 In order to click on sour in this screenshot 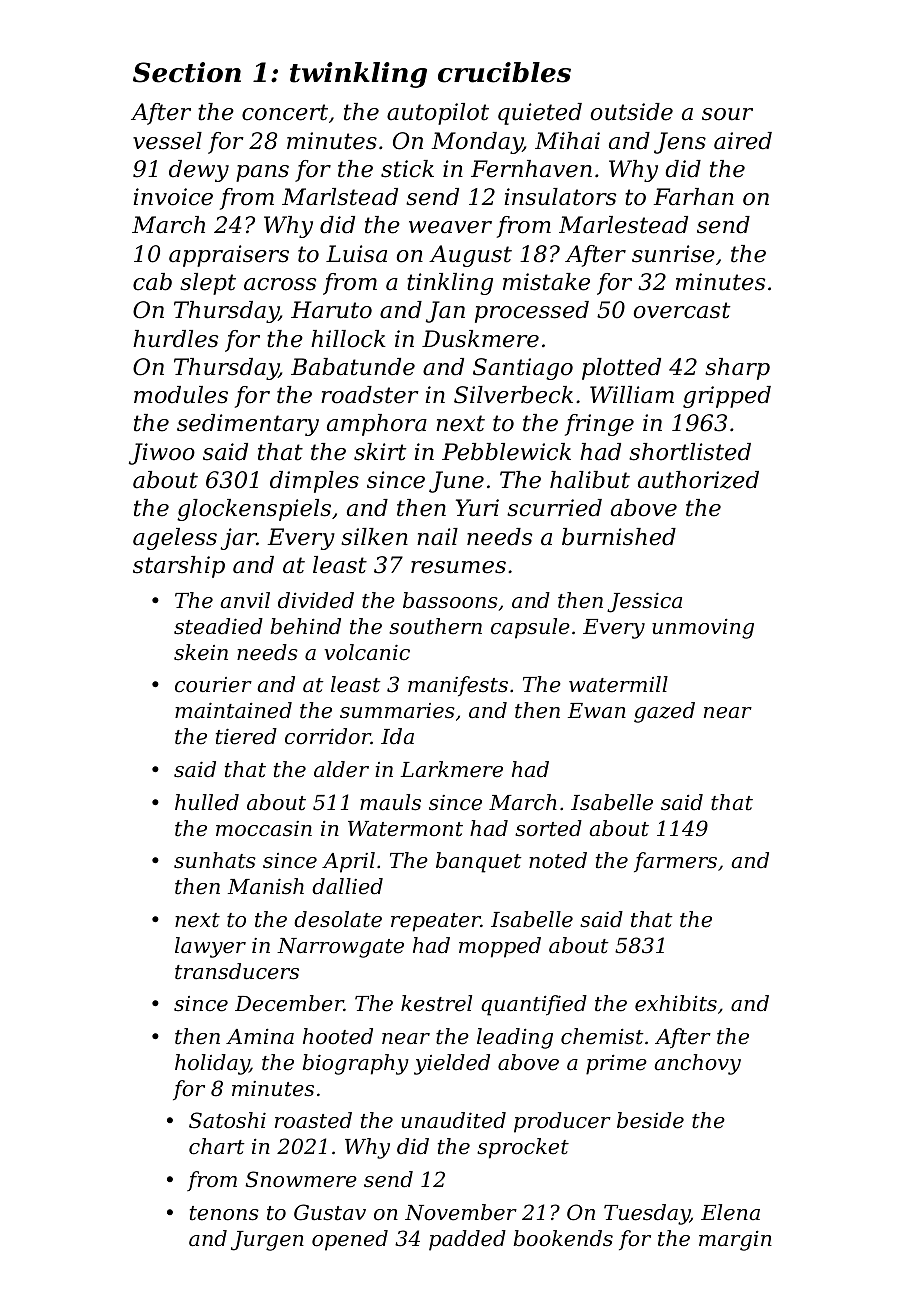, I will do `click(727, 114)`.
